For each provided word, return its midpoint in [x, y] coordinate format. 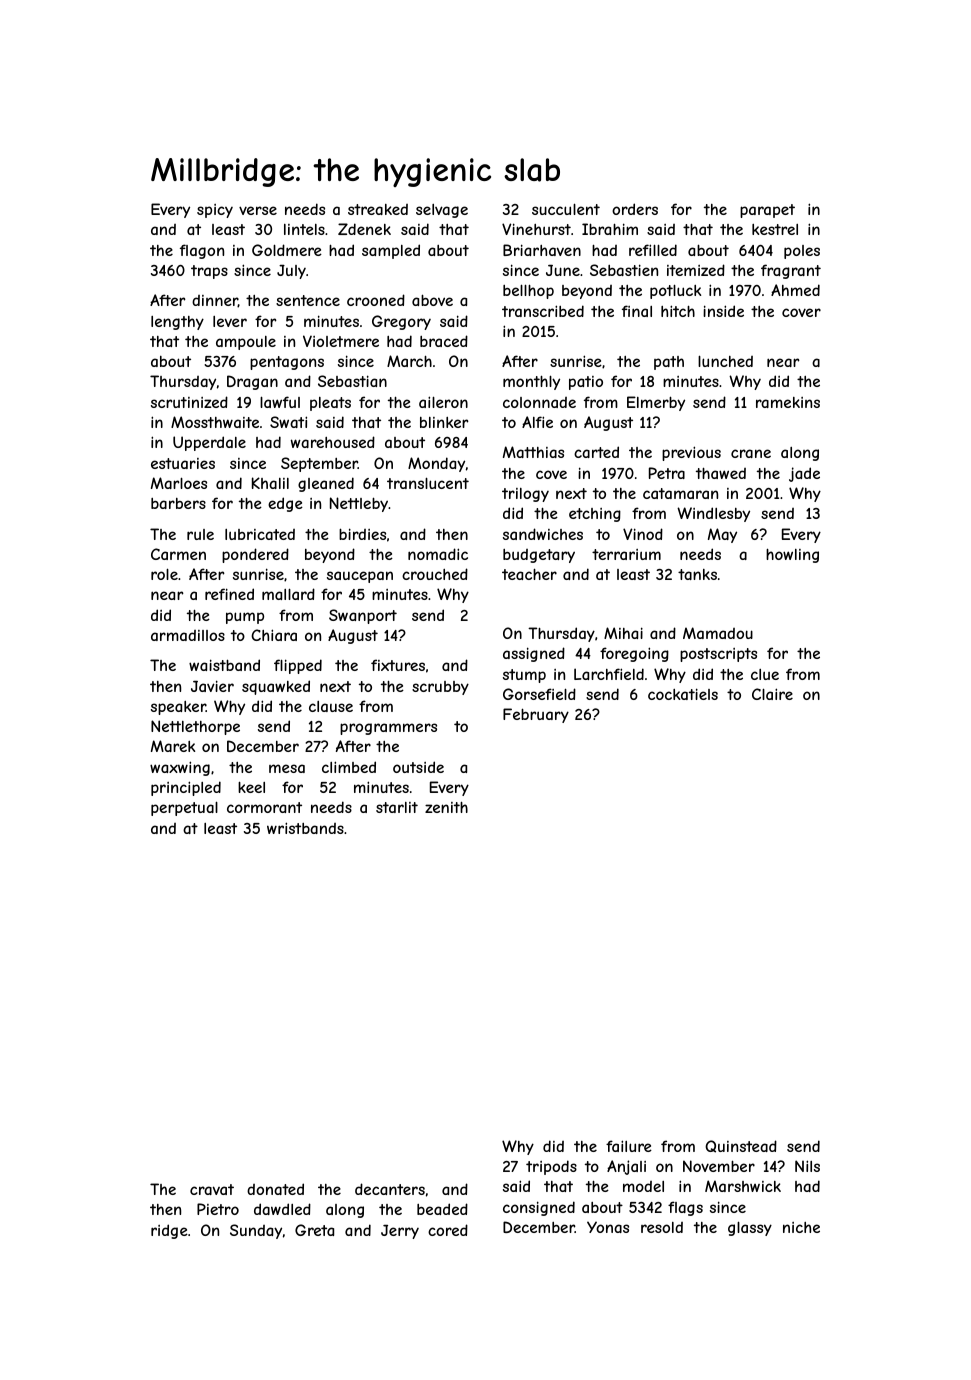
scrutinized [189, 402]
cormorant [264, 807]
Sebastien [624, 270]
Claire [772, 694]
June [563, 270]
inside [723, 311]
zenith [446, 807]
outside [418, 767]
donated [275, 1189]
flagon [202, 251]
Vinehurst [536, 229]
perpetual [184, 808]
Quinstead [741, 1146]
